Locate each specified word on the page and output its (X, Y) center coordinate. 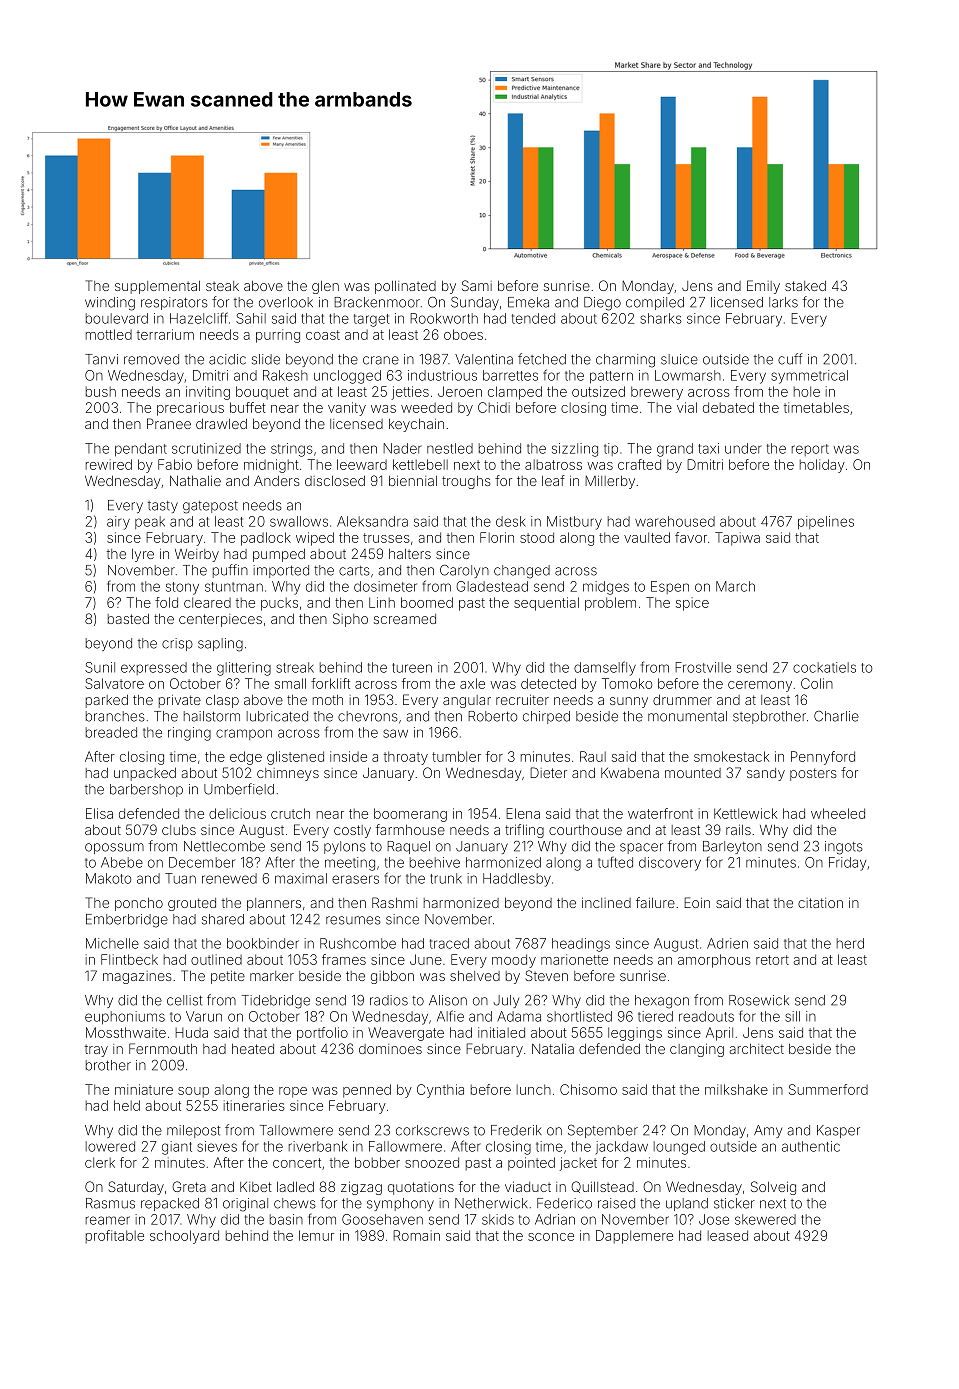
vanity (347, 409)
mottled (109, 334)
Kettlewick (745, 813)
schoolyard (184, 1237)
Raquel (408, 847)
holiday (822, 466)
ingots (844, 848)
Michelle (112, 943)
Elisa (99, 813)
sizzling (575, 450)
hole (807, 391)
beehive (435, 862)
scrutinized (206, 448)
